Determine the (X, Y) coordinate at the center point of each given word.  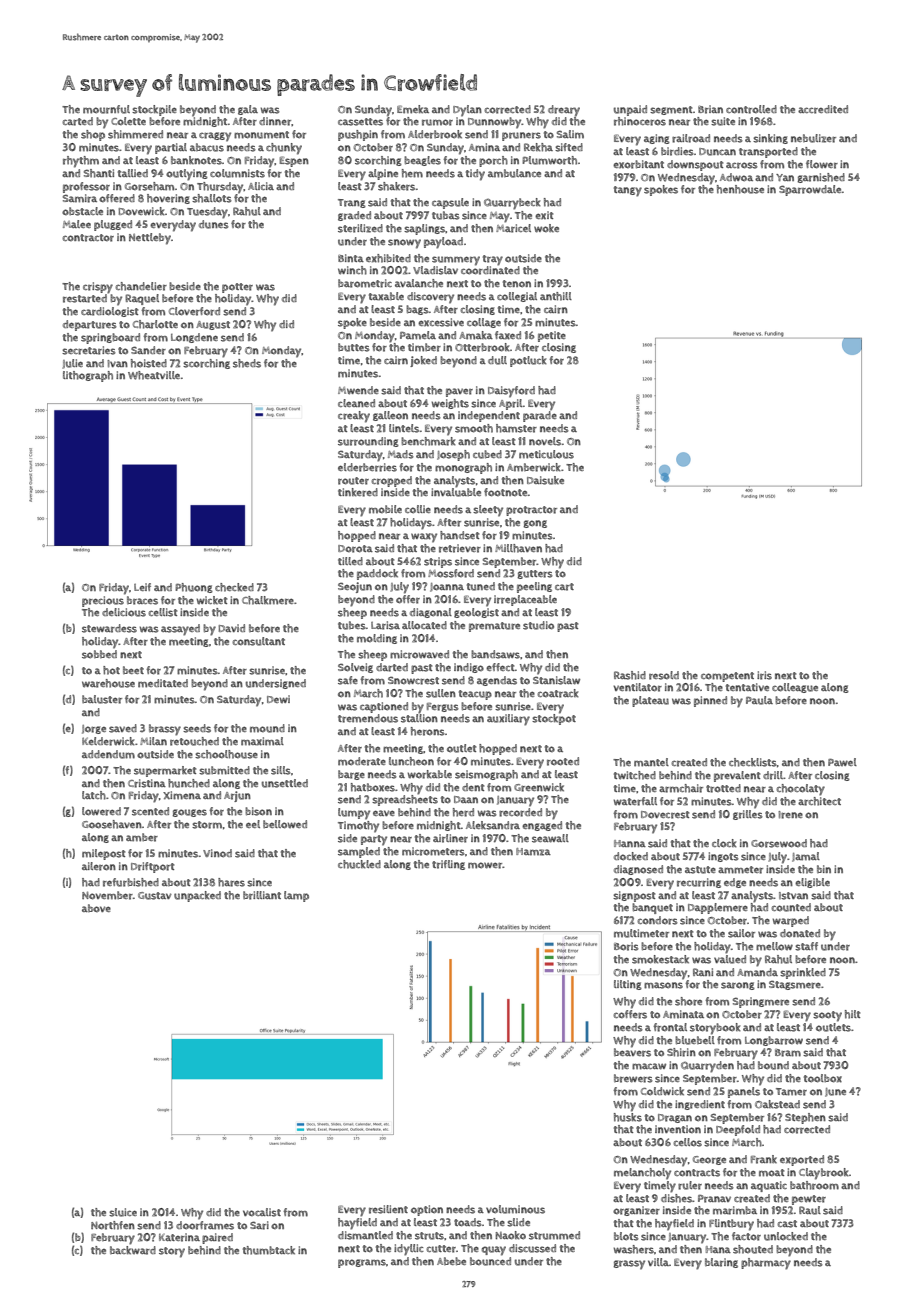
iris (764, 675)
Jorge (94, 729)
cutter (441, 1249)
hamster (516, 428)
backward (133, 1250)
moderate (362, 761)
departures (90, 325)
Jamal (806, 857)
